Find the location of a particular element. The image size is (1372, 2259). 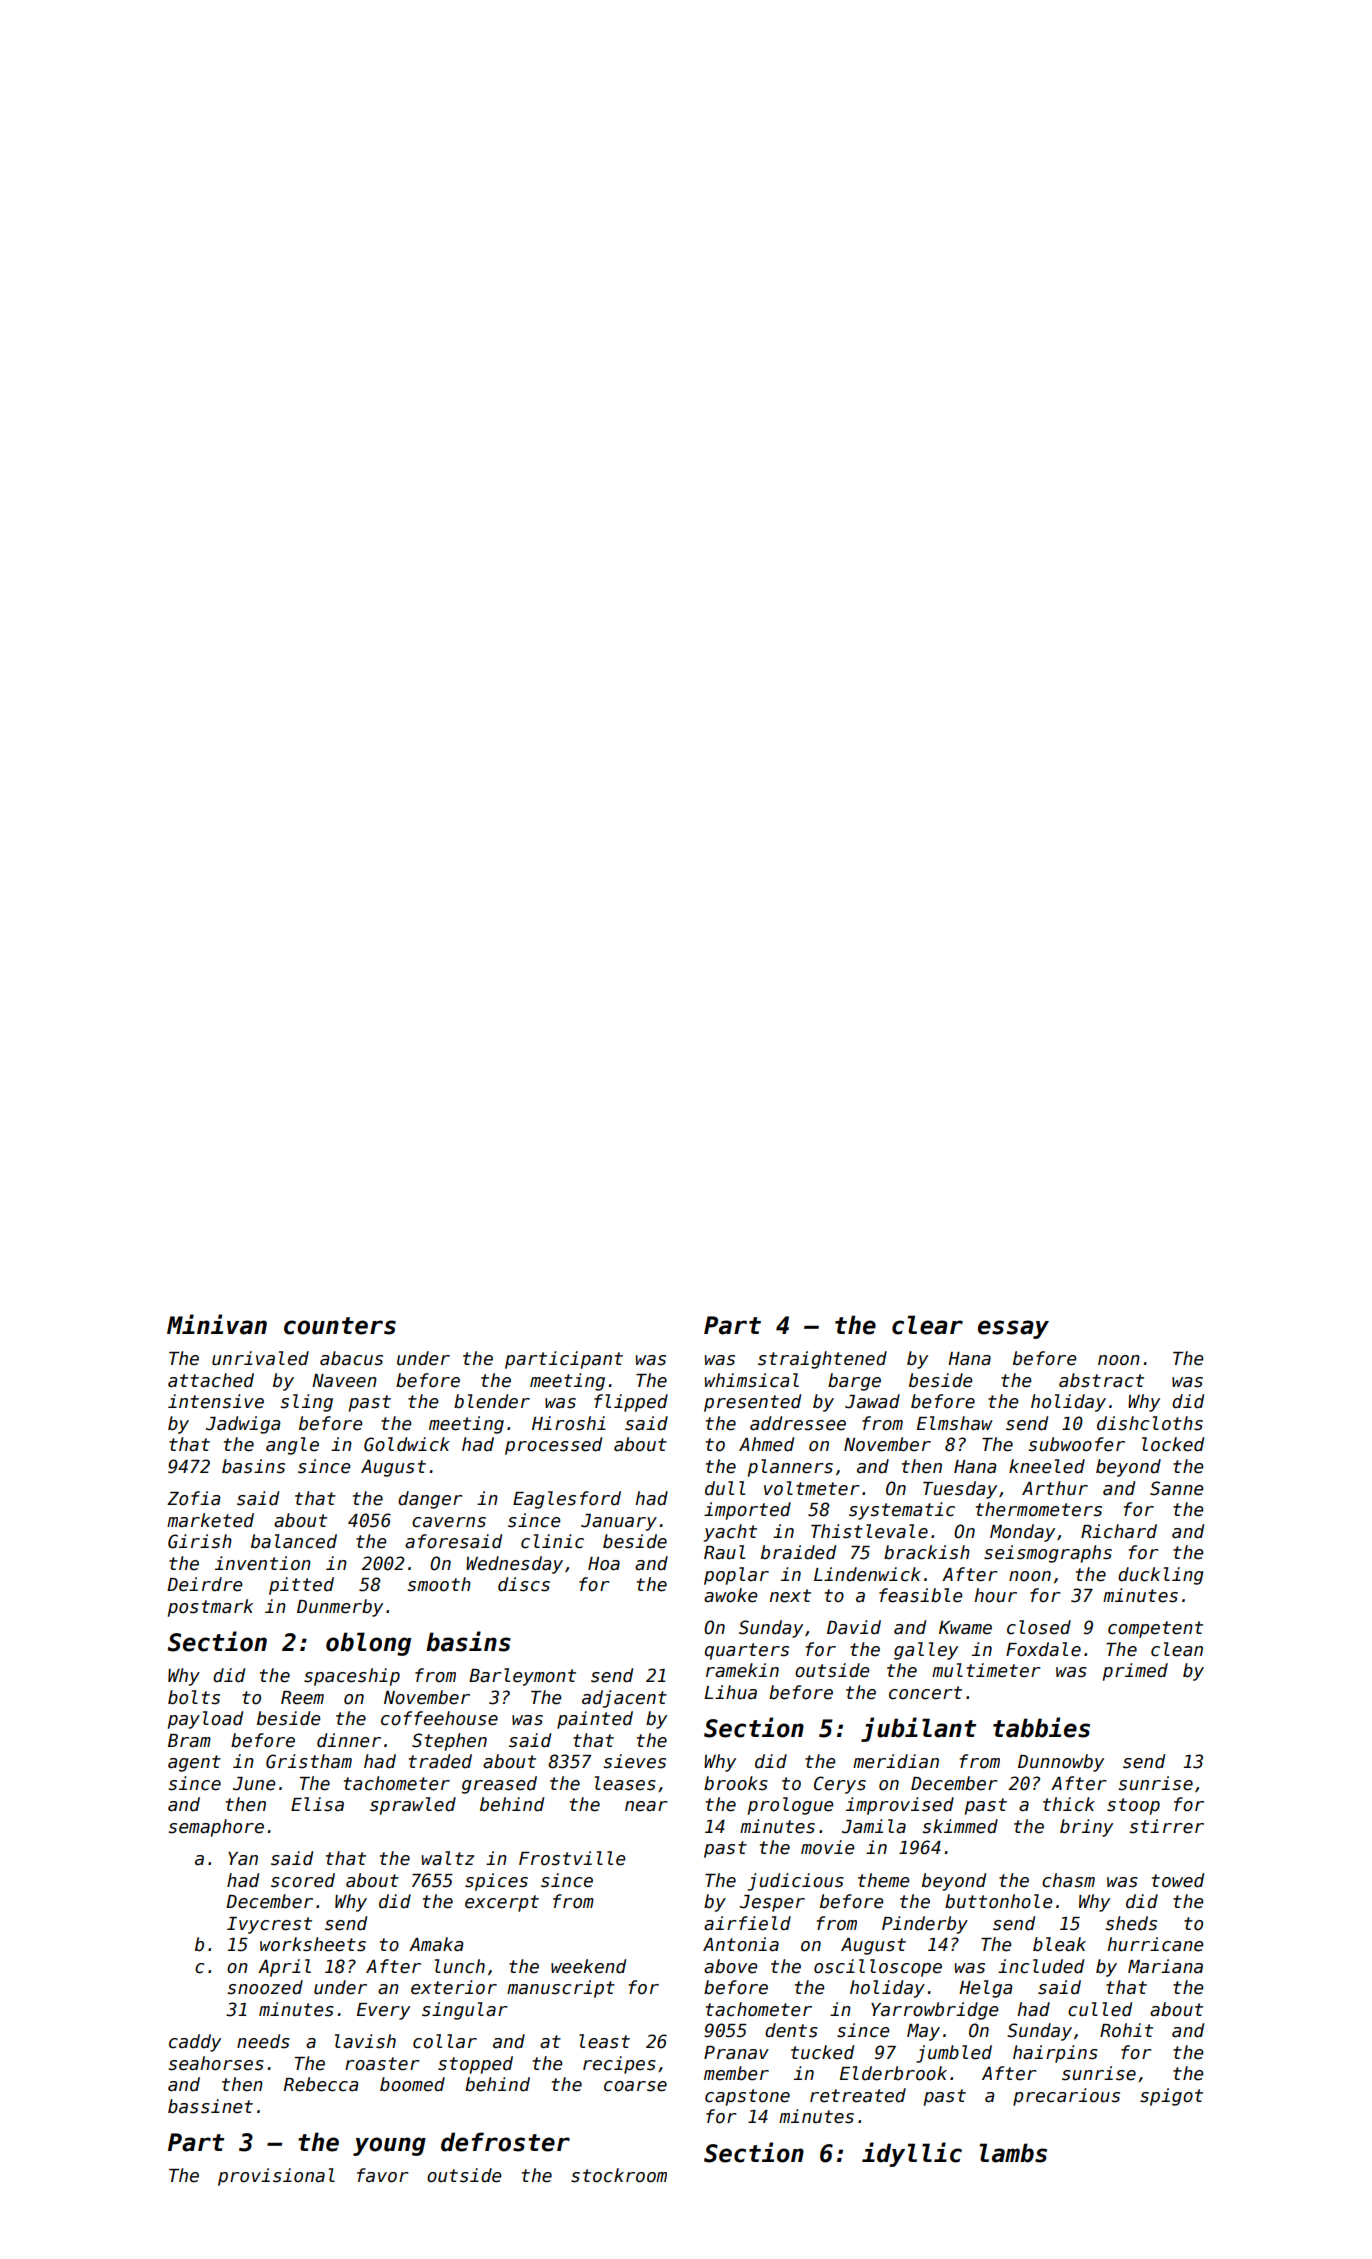

abstract is located at coordinates (1101, 1380).
